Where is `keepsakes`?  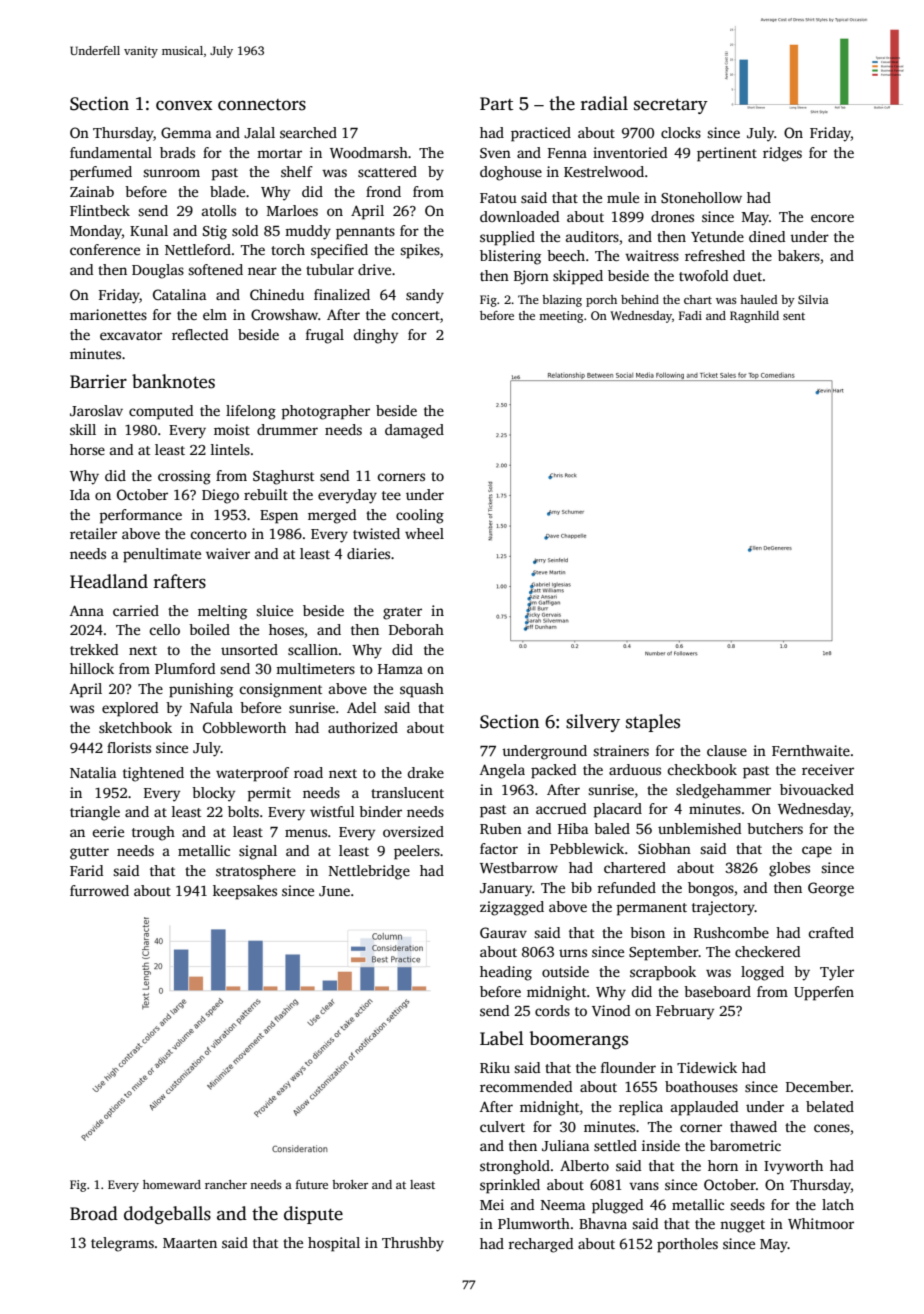 keepsakes is located at coordinates (245, 892).
